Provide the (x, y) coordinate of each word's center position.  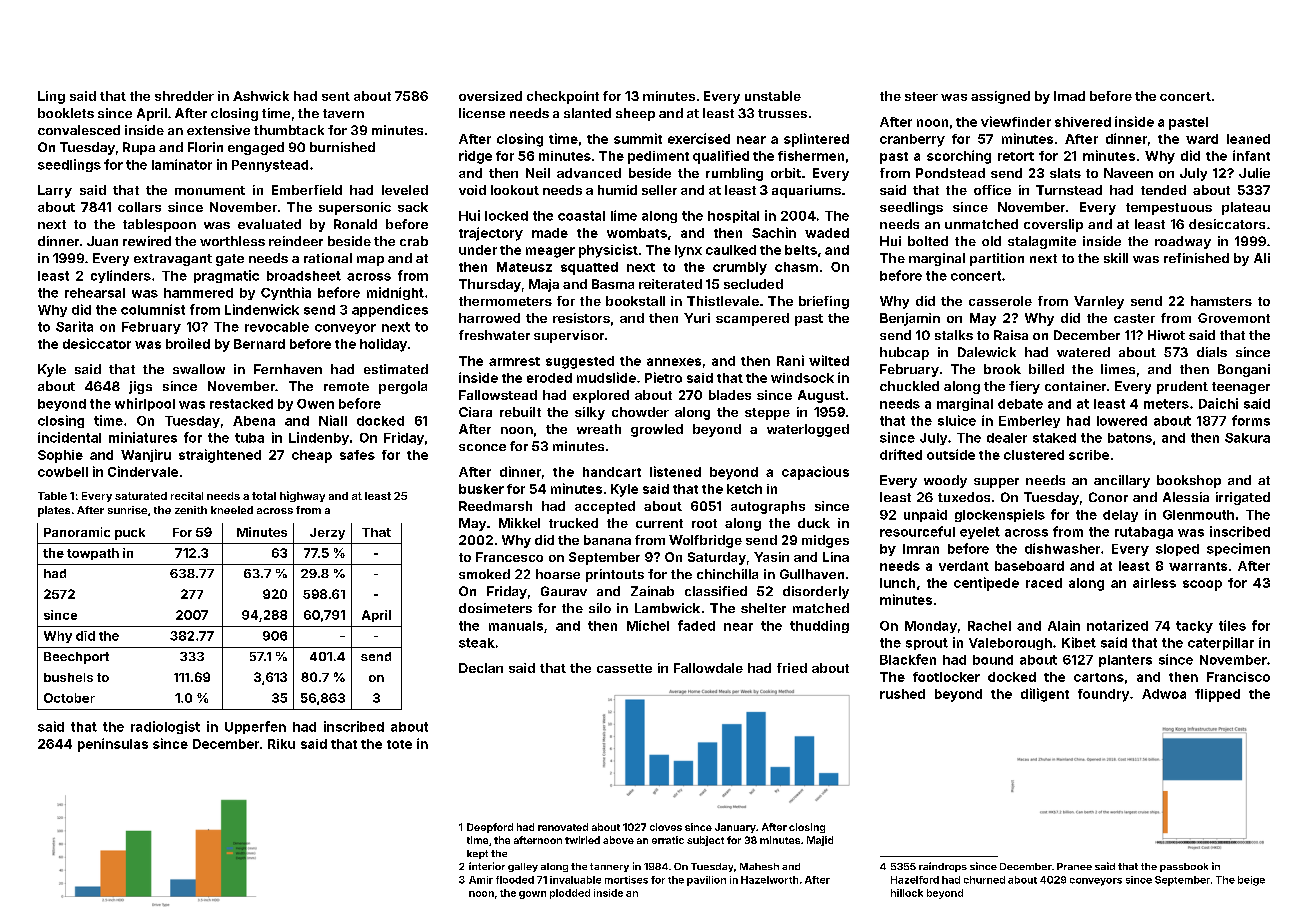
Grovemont (1234, 318)
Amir (481, 880)
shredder (184, 96)
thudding (819, 626)
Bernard (259, 344)
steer (921, 96)
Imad (1069, 96)
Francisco (1238, 677)
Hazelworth (769, 880)
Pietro (663, 377)
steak (477, 643)
